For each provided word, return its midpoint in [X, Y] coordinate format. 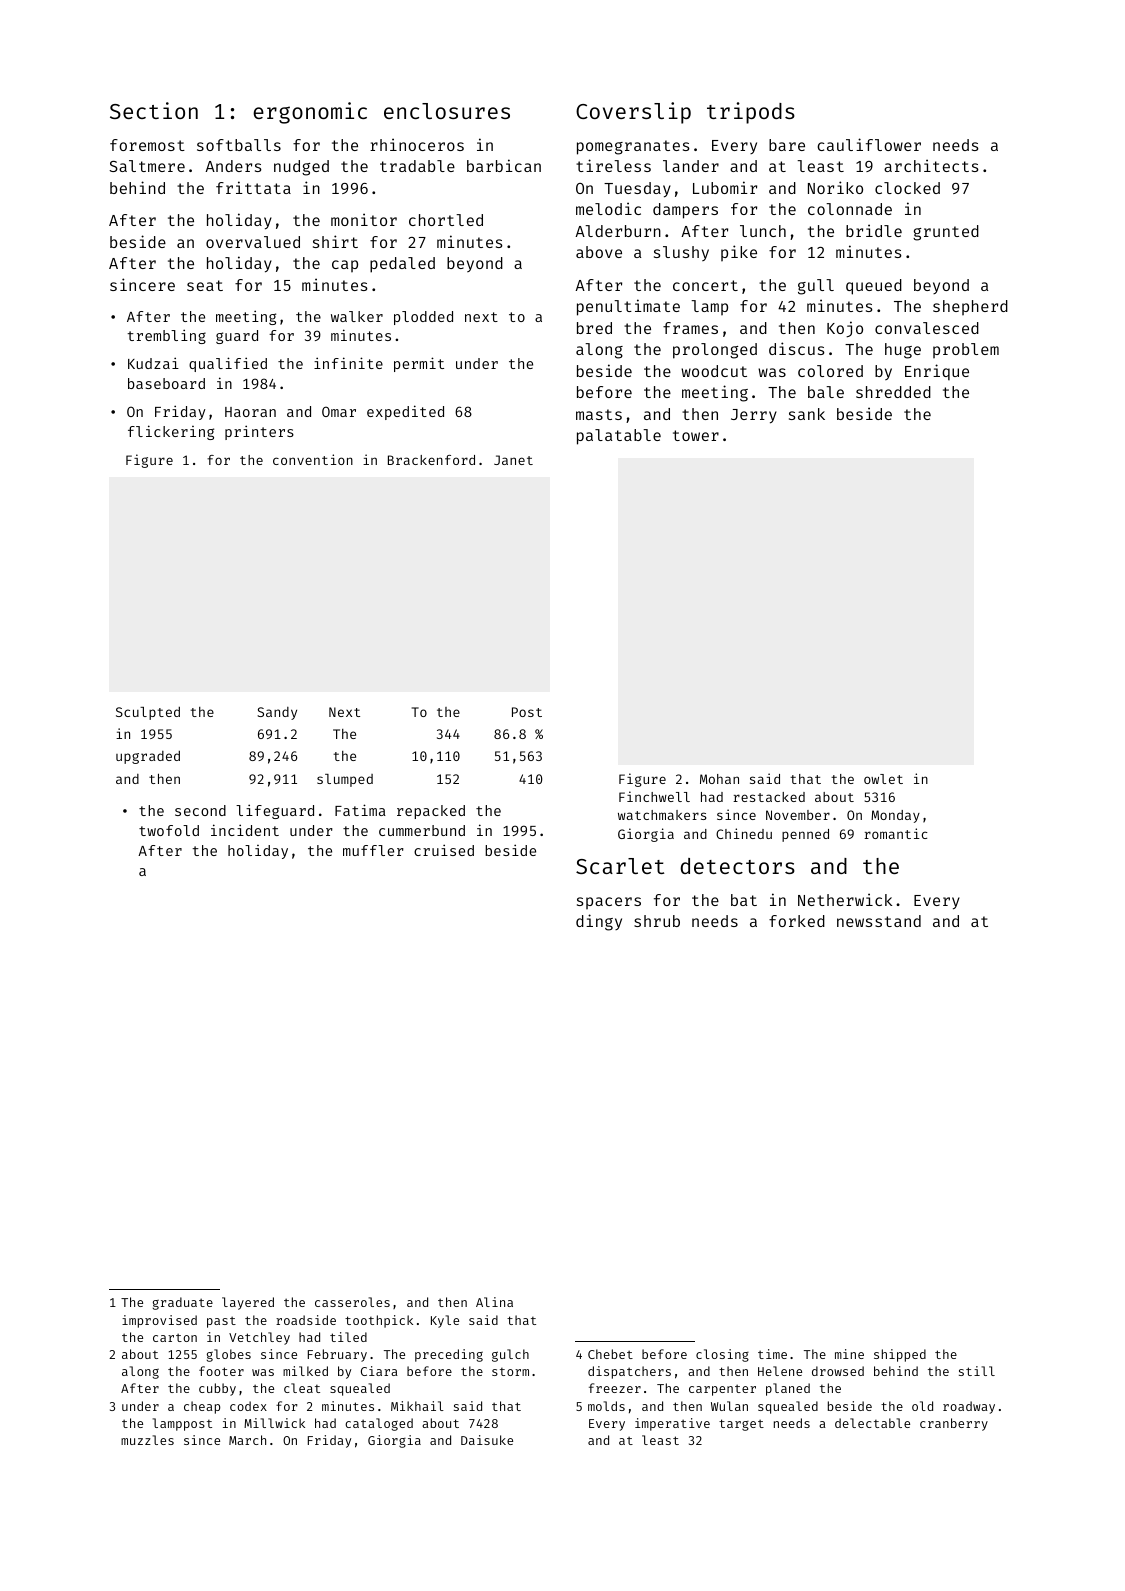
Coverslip [633, 113]
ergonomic [310, 113]
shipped [900, 1355]
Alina [494, 1302]
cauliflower [869, 144]
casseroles [352, 1302]
